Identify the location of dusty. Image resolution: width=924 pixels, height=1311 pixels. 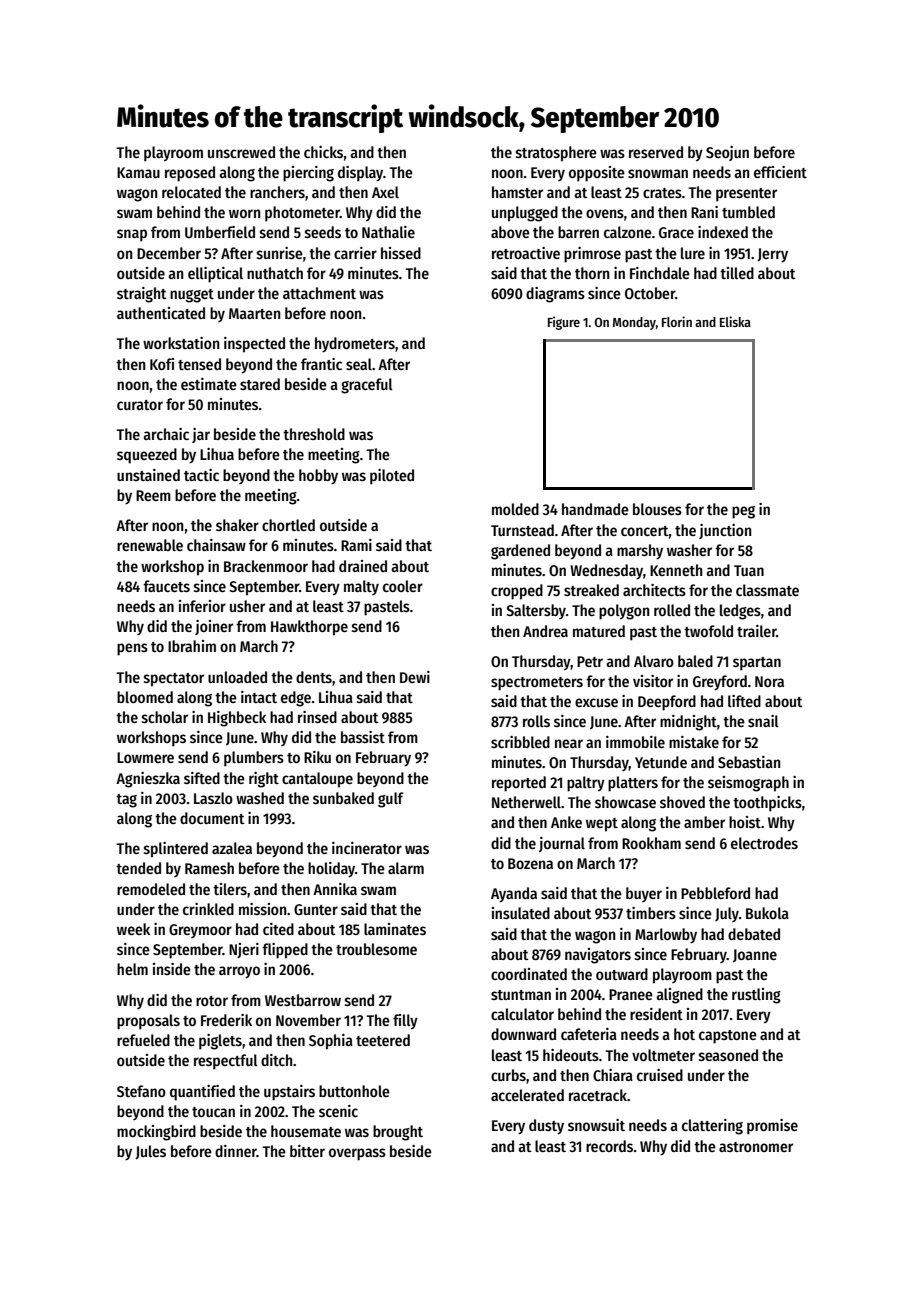
(546, 1127).
